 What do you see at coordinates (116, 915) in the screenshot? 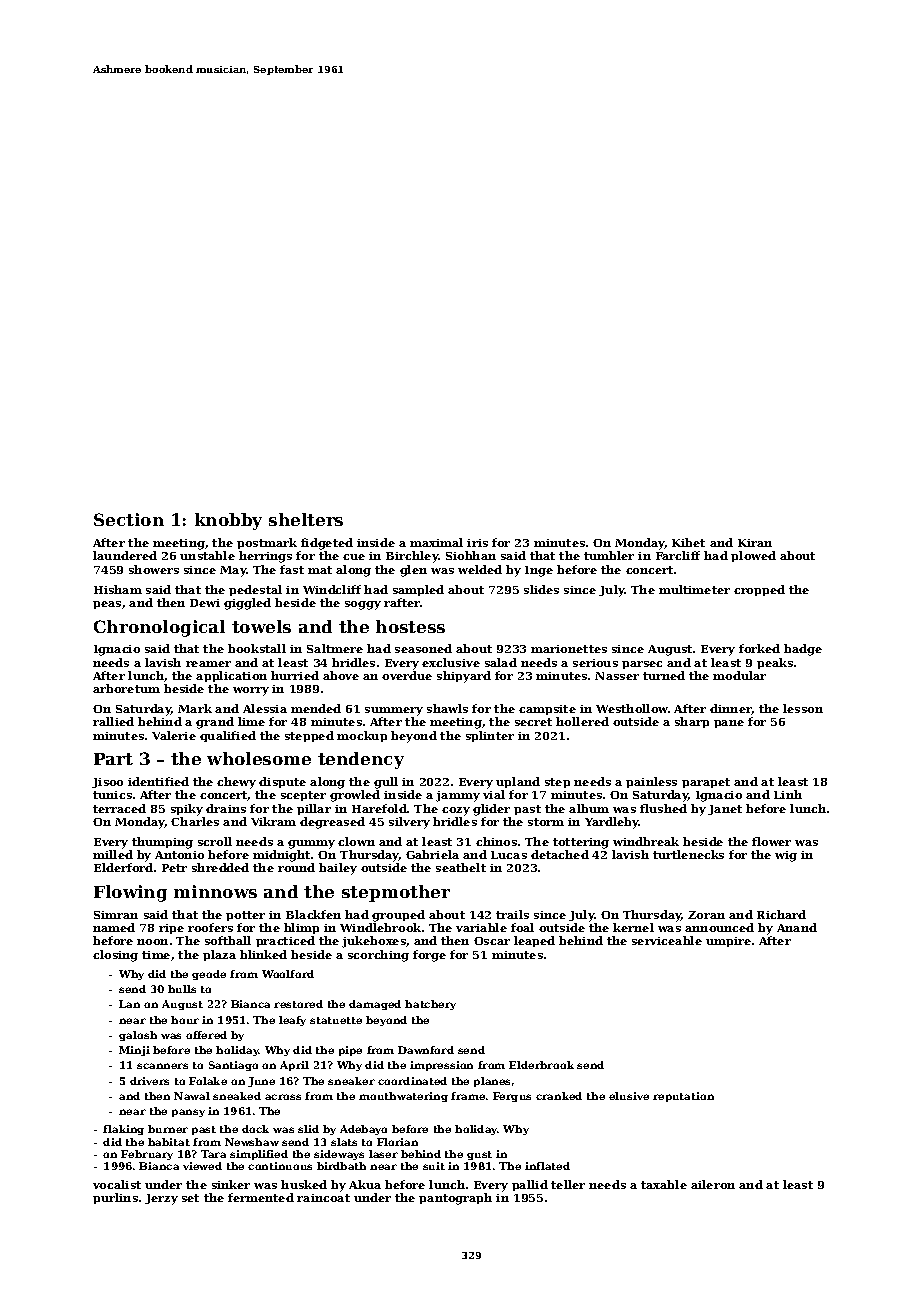
I see `Simran` at bounding box center [116, 915].
